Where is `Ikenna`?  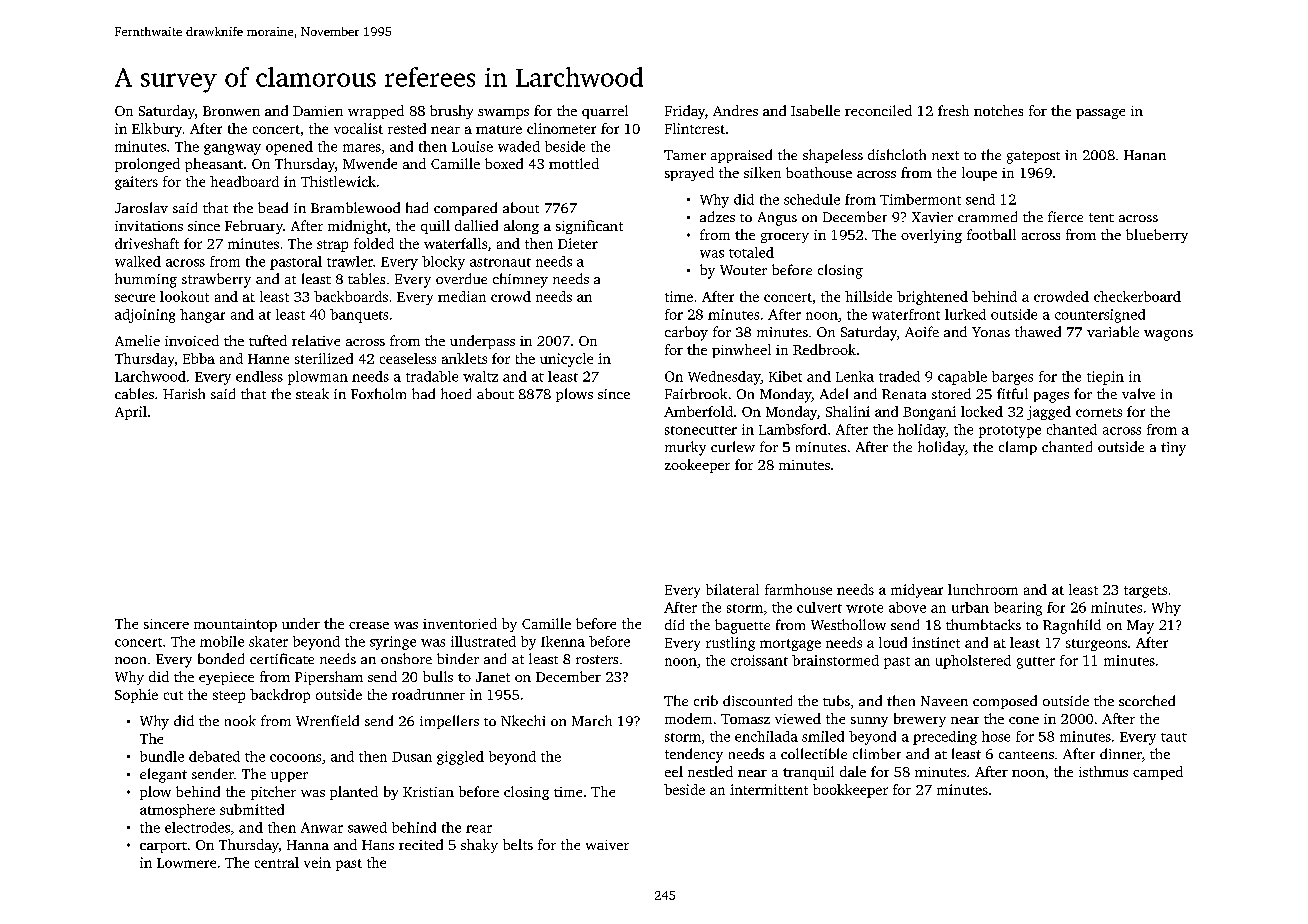
Ikenna is located at coordinates (563, 641).
